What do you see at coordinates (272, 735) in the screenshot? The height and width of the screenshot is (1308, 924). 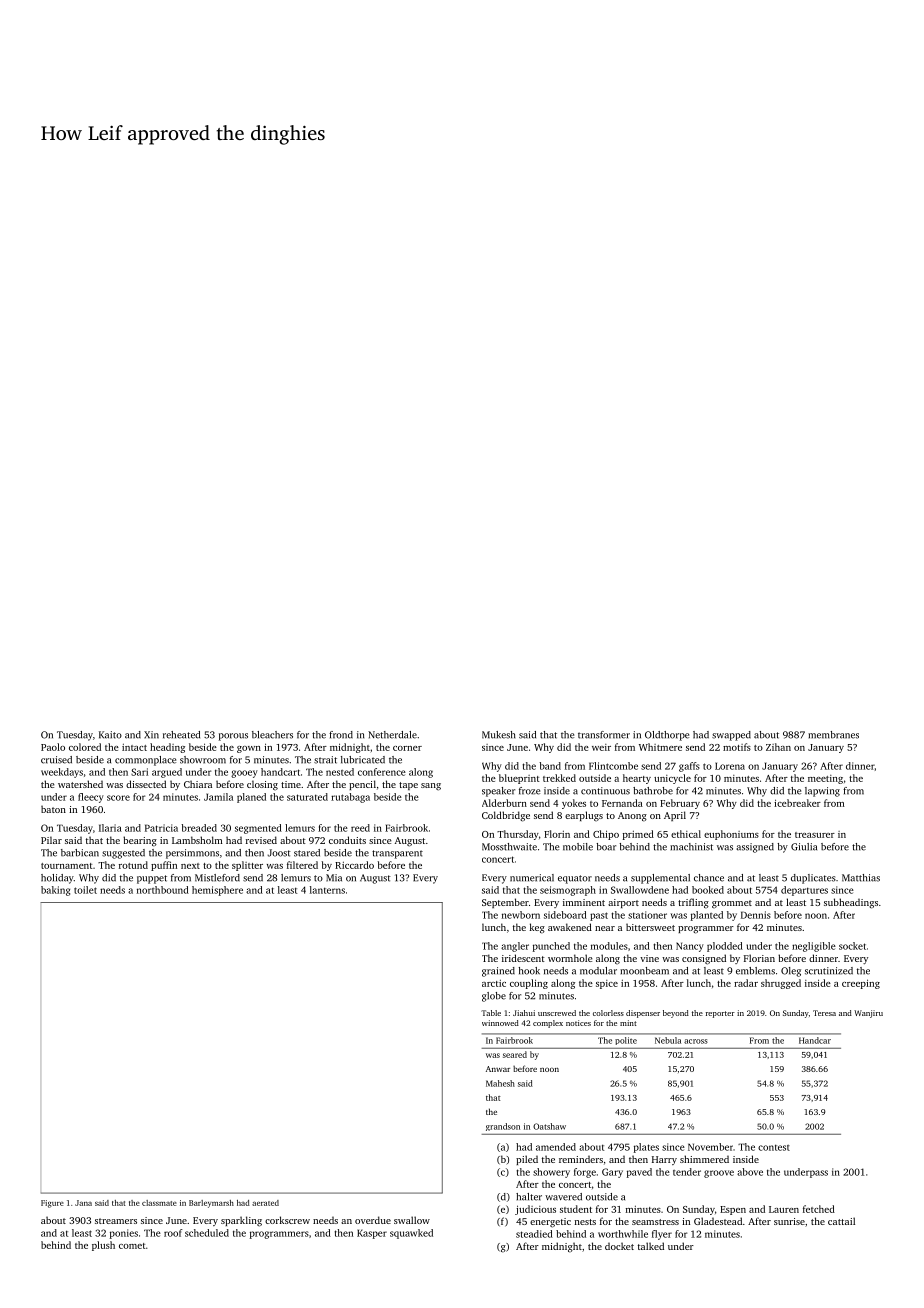 I see `bleachers` at bounding box center [272, 735].
